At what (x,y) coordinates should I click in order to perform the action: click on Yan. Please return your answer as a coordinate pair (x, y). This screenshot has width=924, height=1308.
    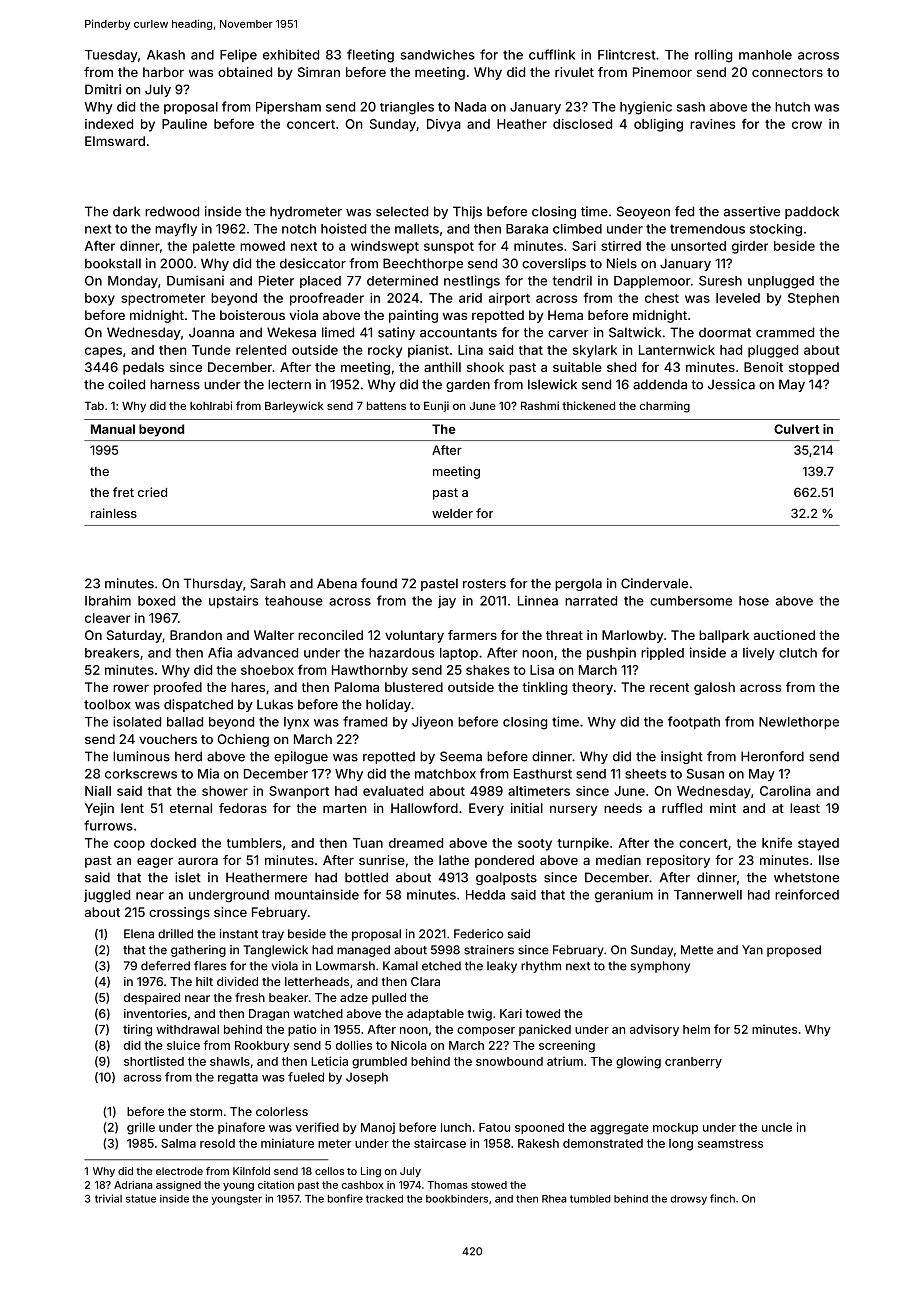
    Looking at the image, I should click on (752, 950).
